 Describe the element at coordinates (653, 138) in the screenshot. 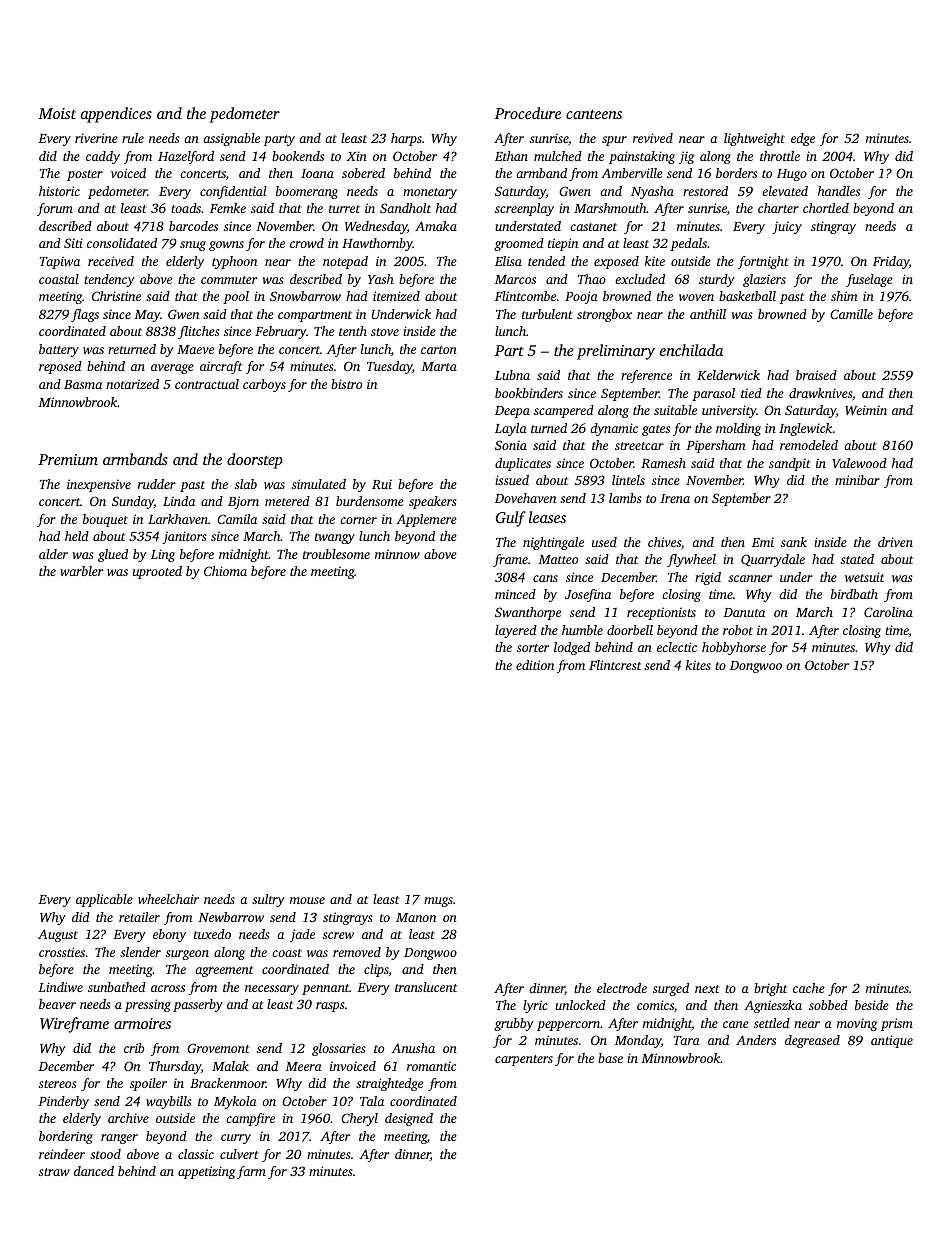

I see `revived` at that location.
